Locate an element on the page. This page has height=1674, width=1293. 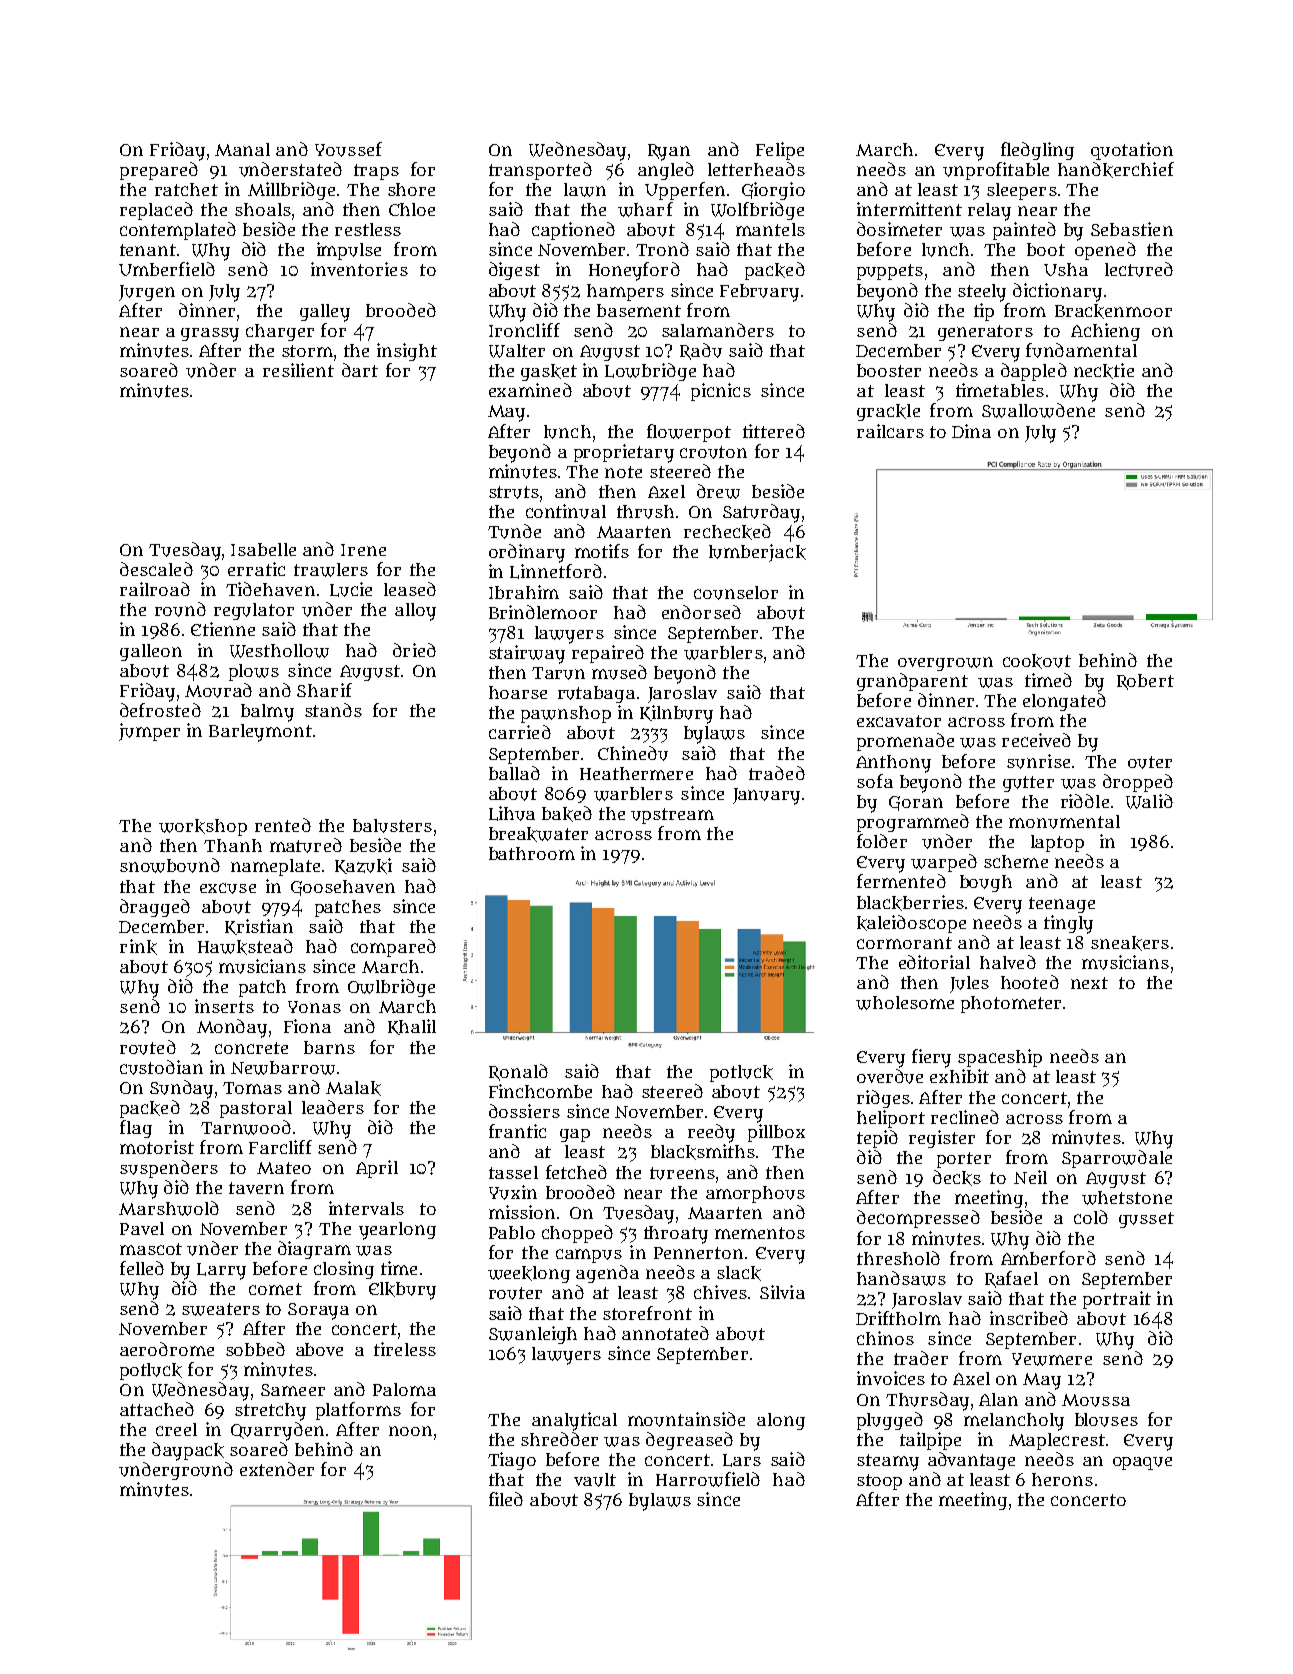
Brindlemoor is located at coordinates (543, 612).
